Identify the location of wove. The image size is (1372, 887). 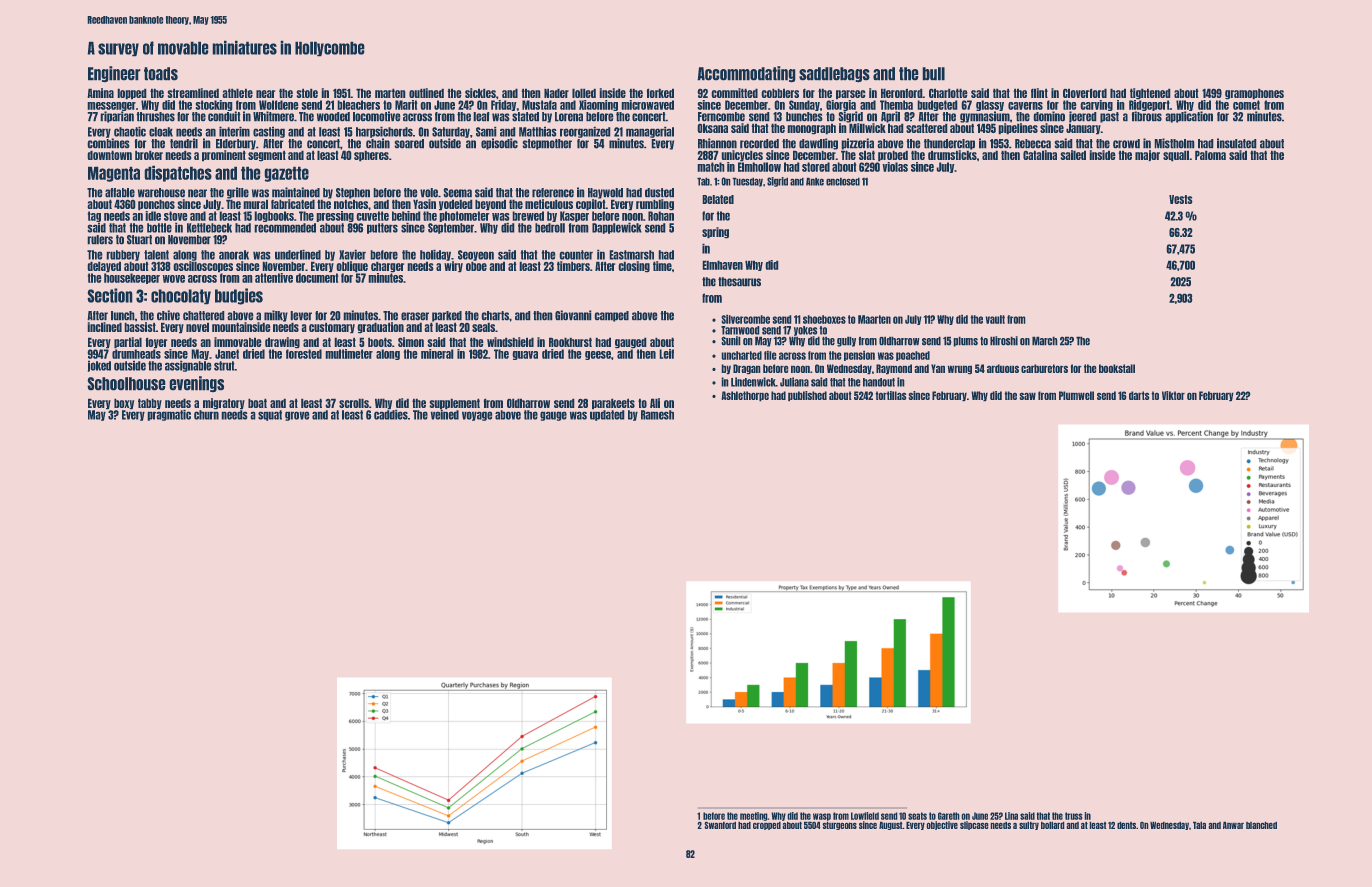
(174, 279).
